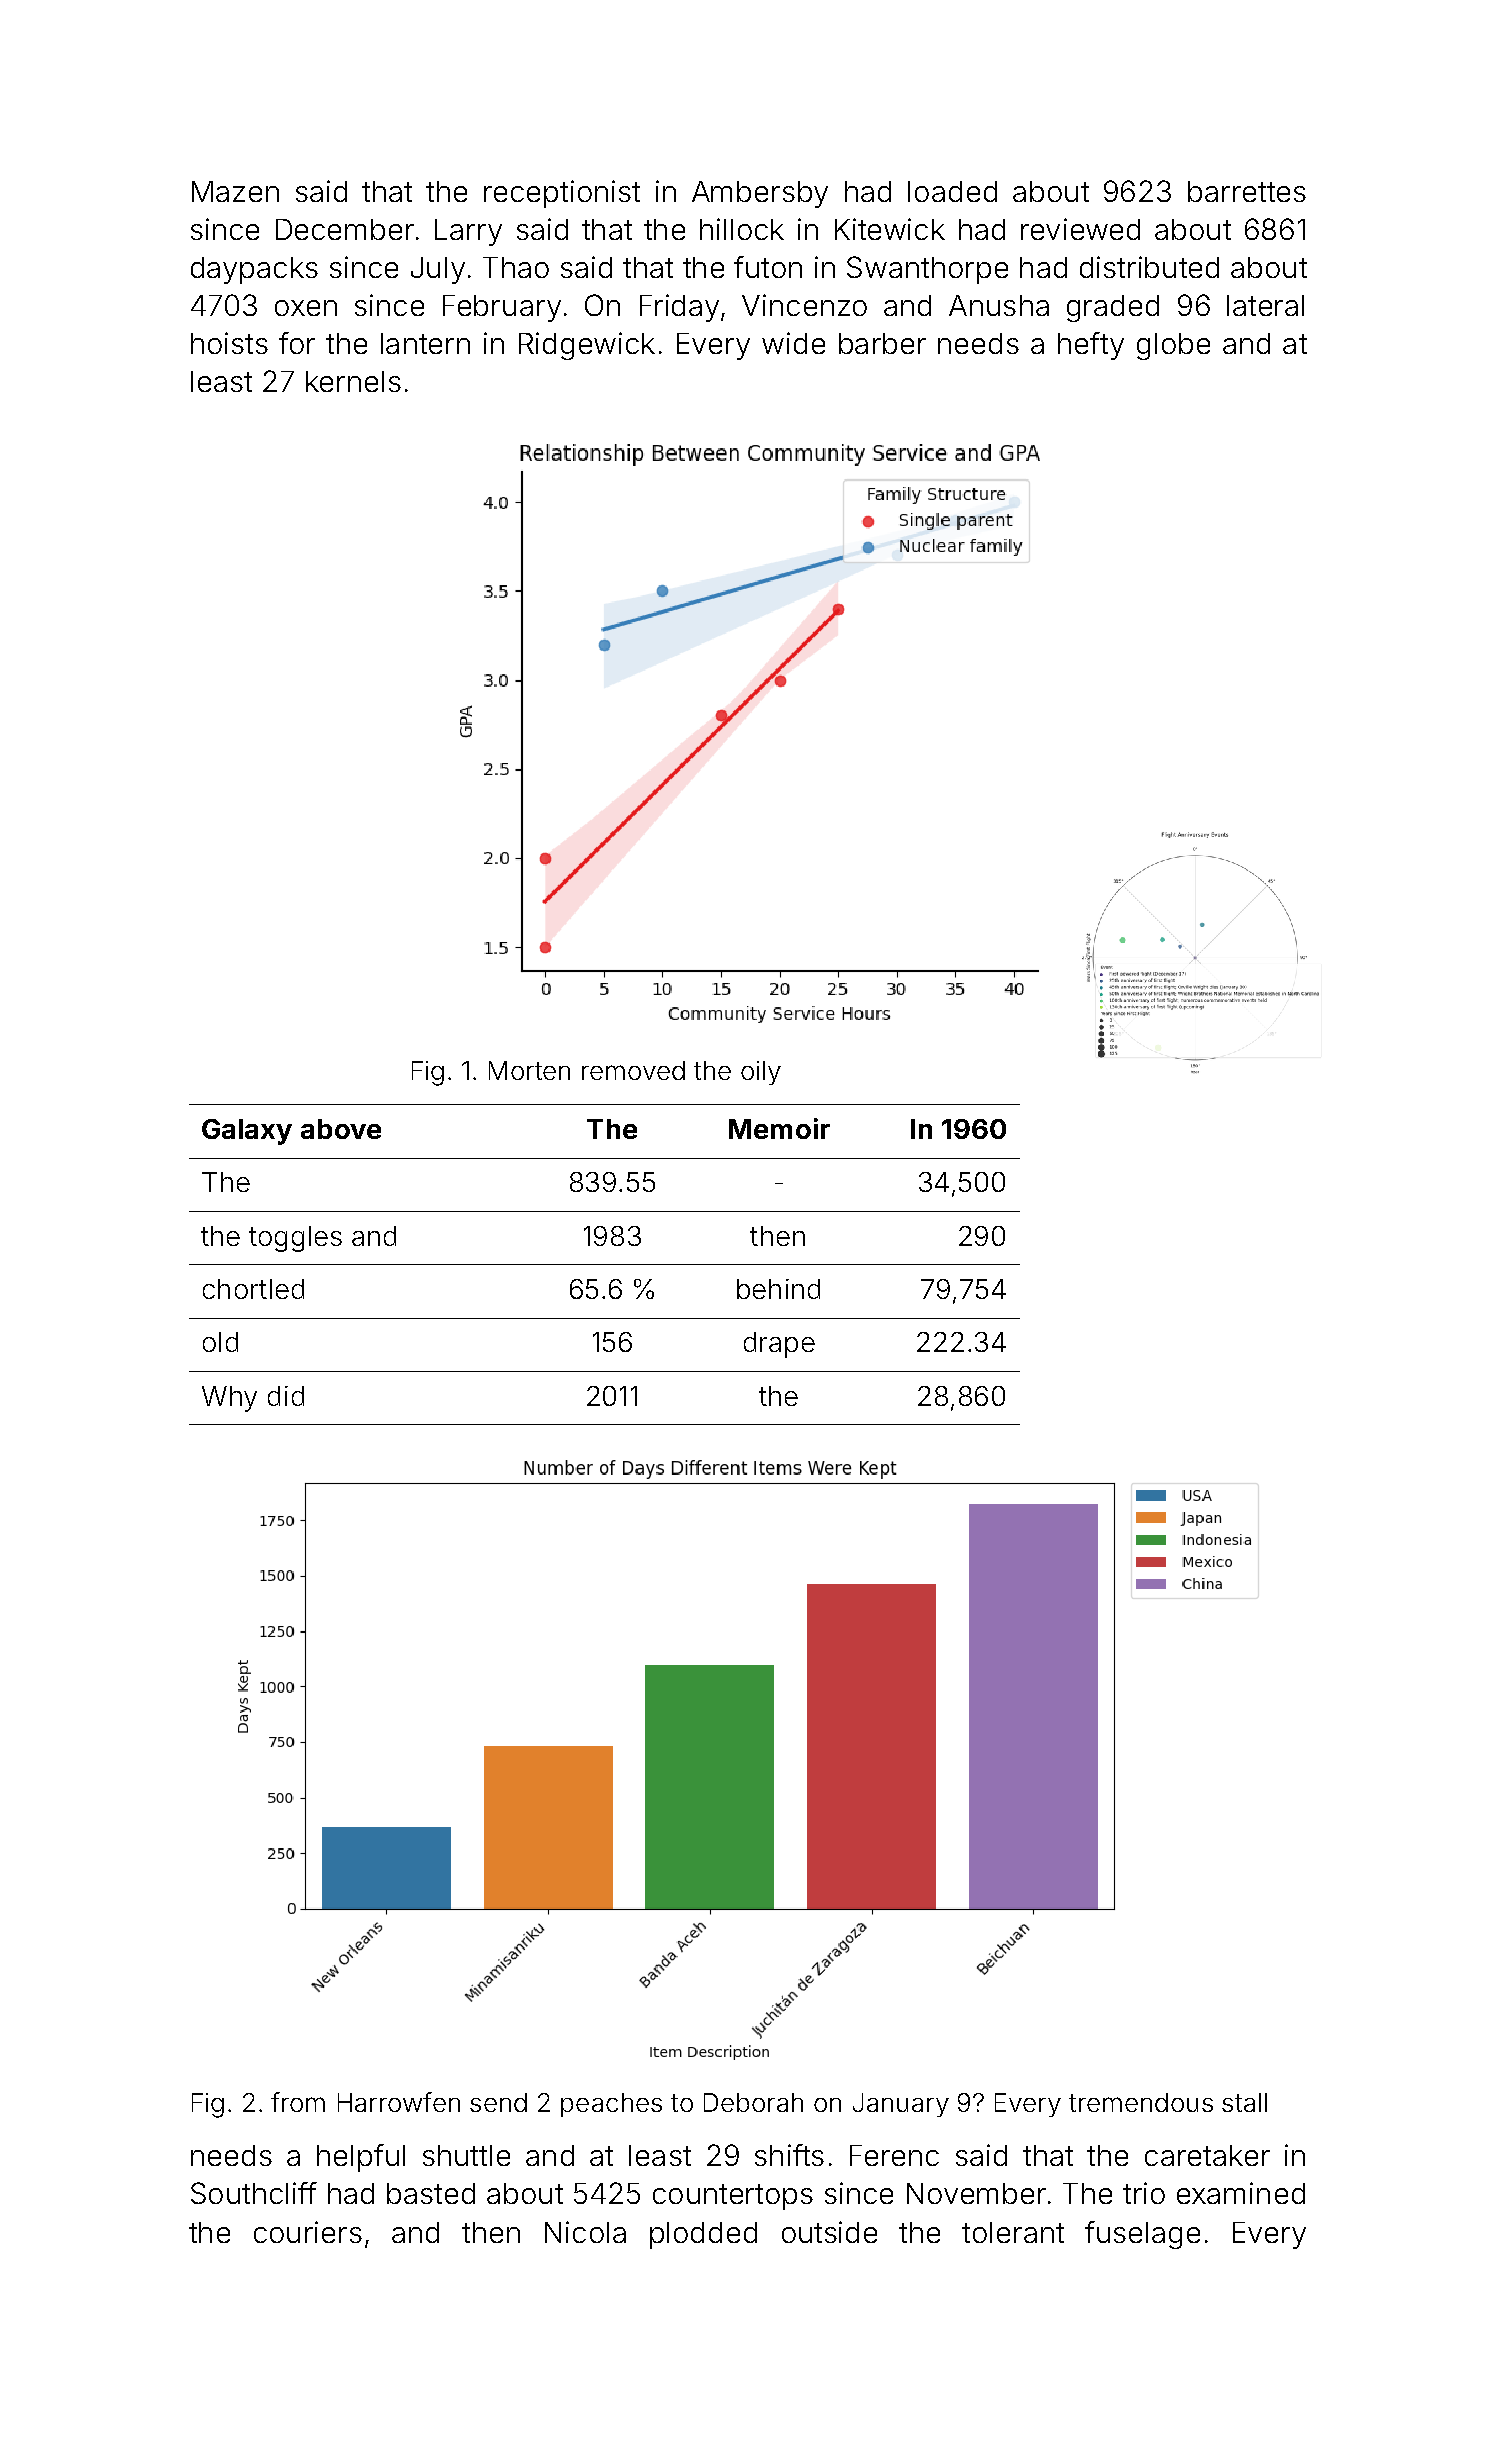 The height and width of the image is (2464, 1496). Describe the element at coordinates (286, 1396) in the image. I see `did` at that location.
